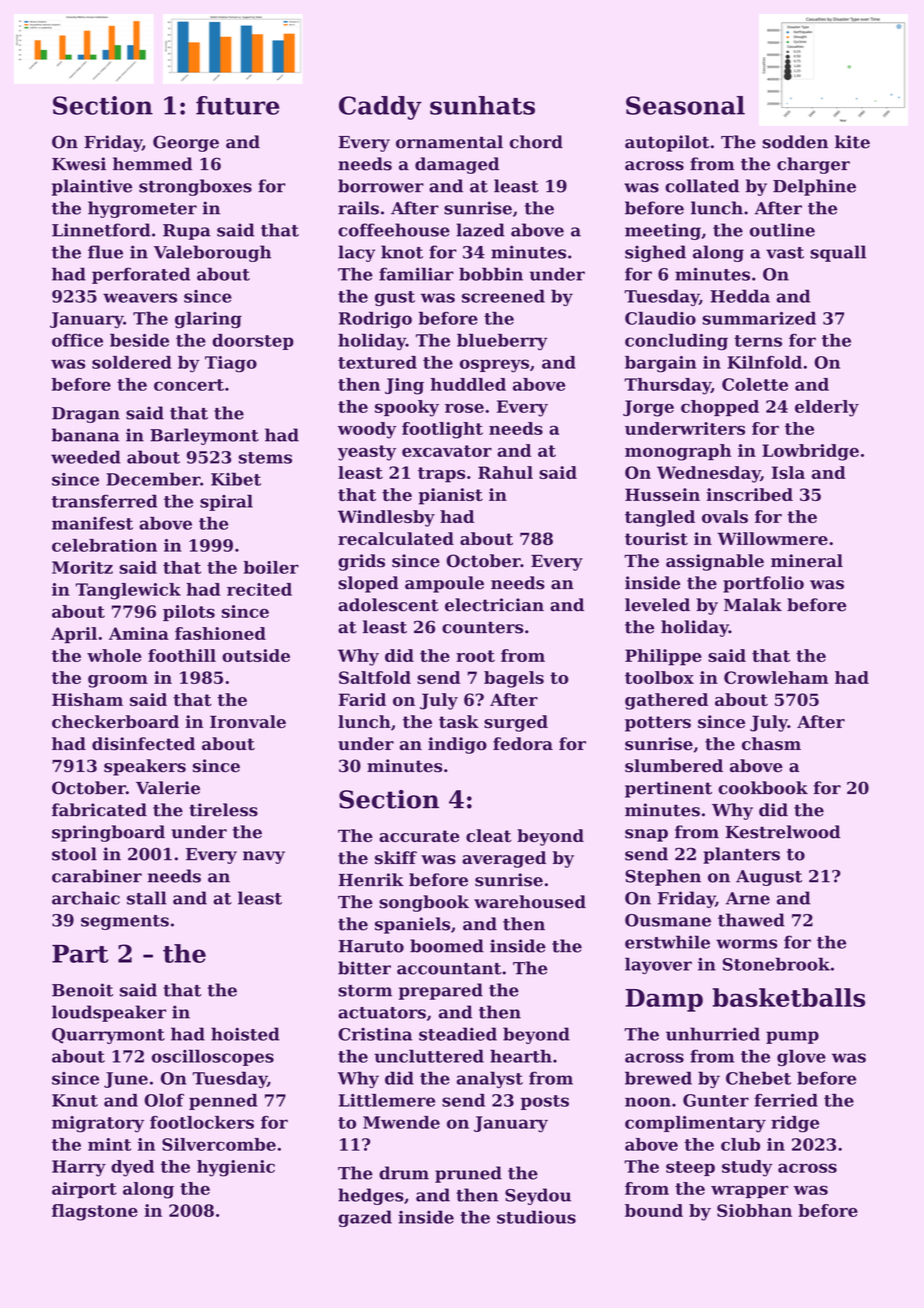  What do you see at coordinates (386, 518) in the screenshot?
I see `Windlesby` at bounding box center [386, 518].
